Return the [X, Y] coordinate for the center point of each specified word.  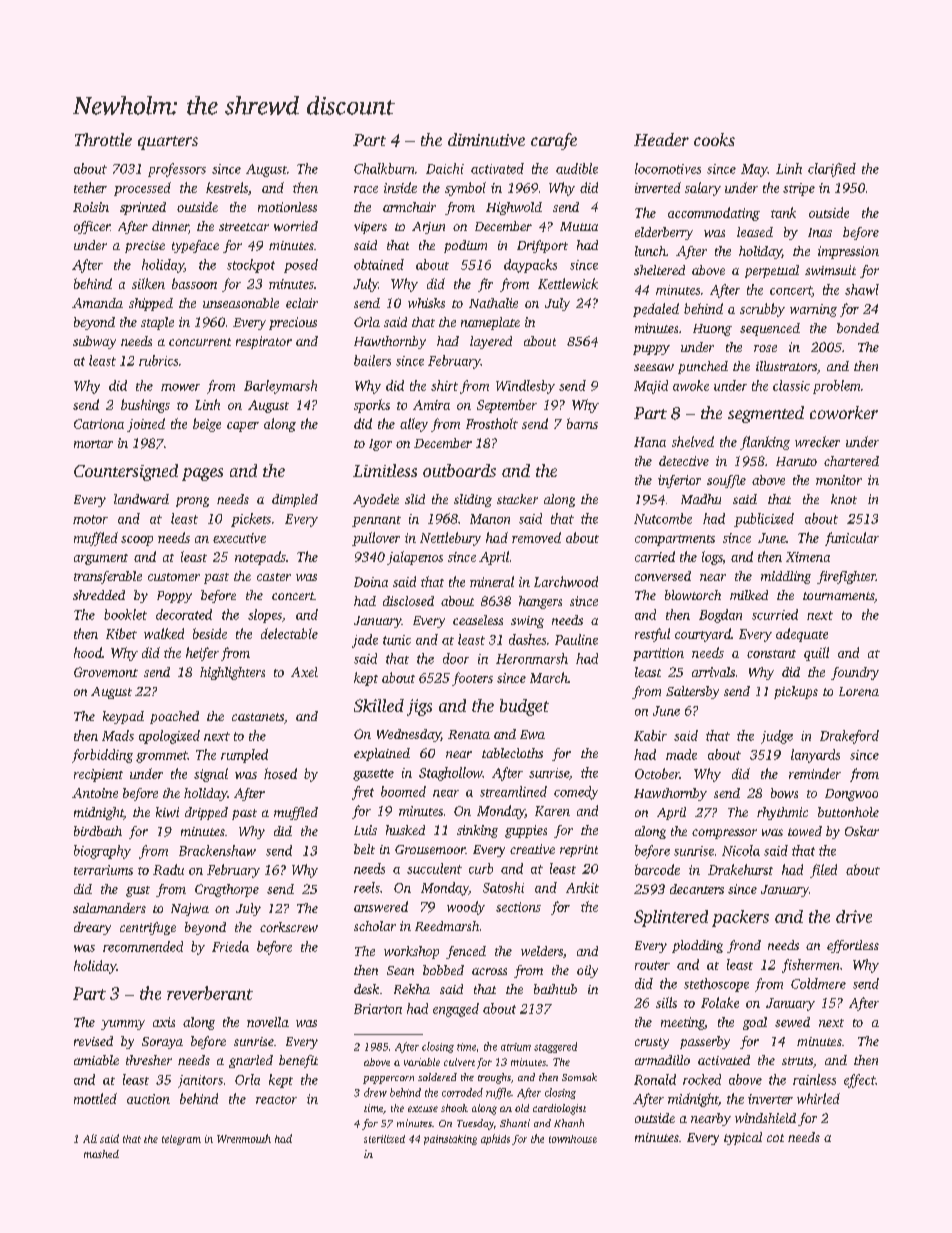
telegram [181, 1140]
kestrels [227, 187]
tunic [397, 640]
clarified [832, 170]
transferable [108, 577]
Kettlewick [568, 283]
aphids [495, 1139]
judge [777, 737]
